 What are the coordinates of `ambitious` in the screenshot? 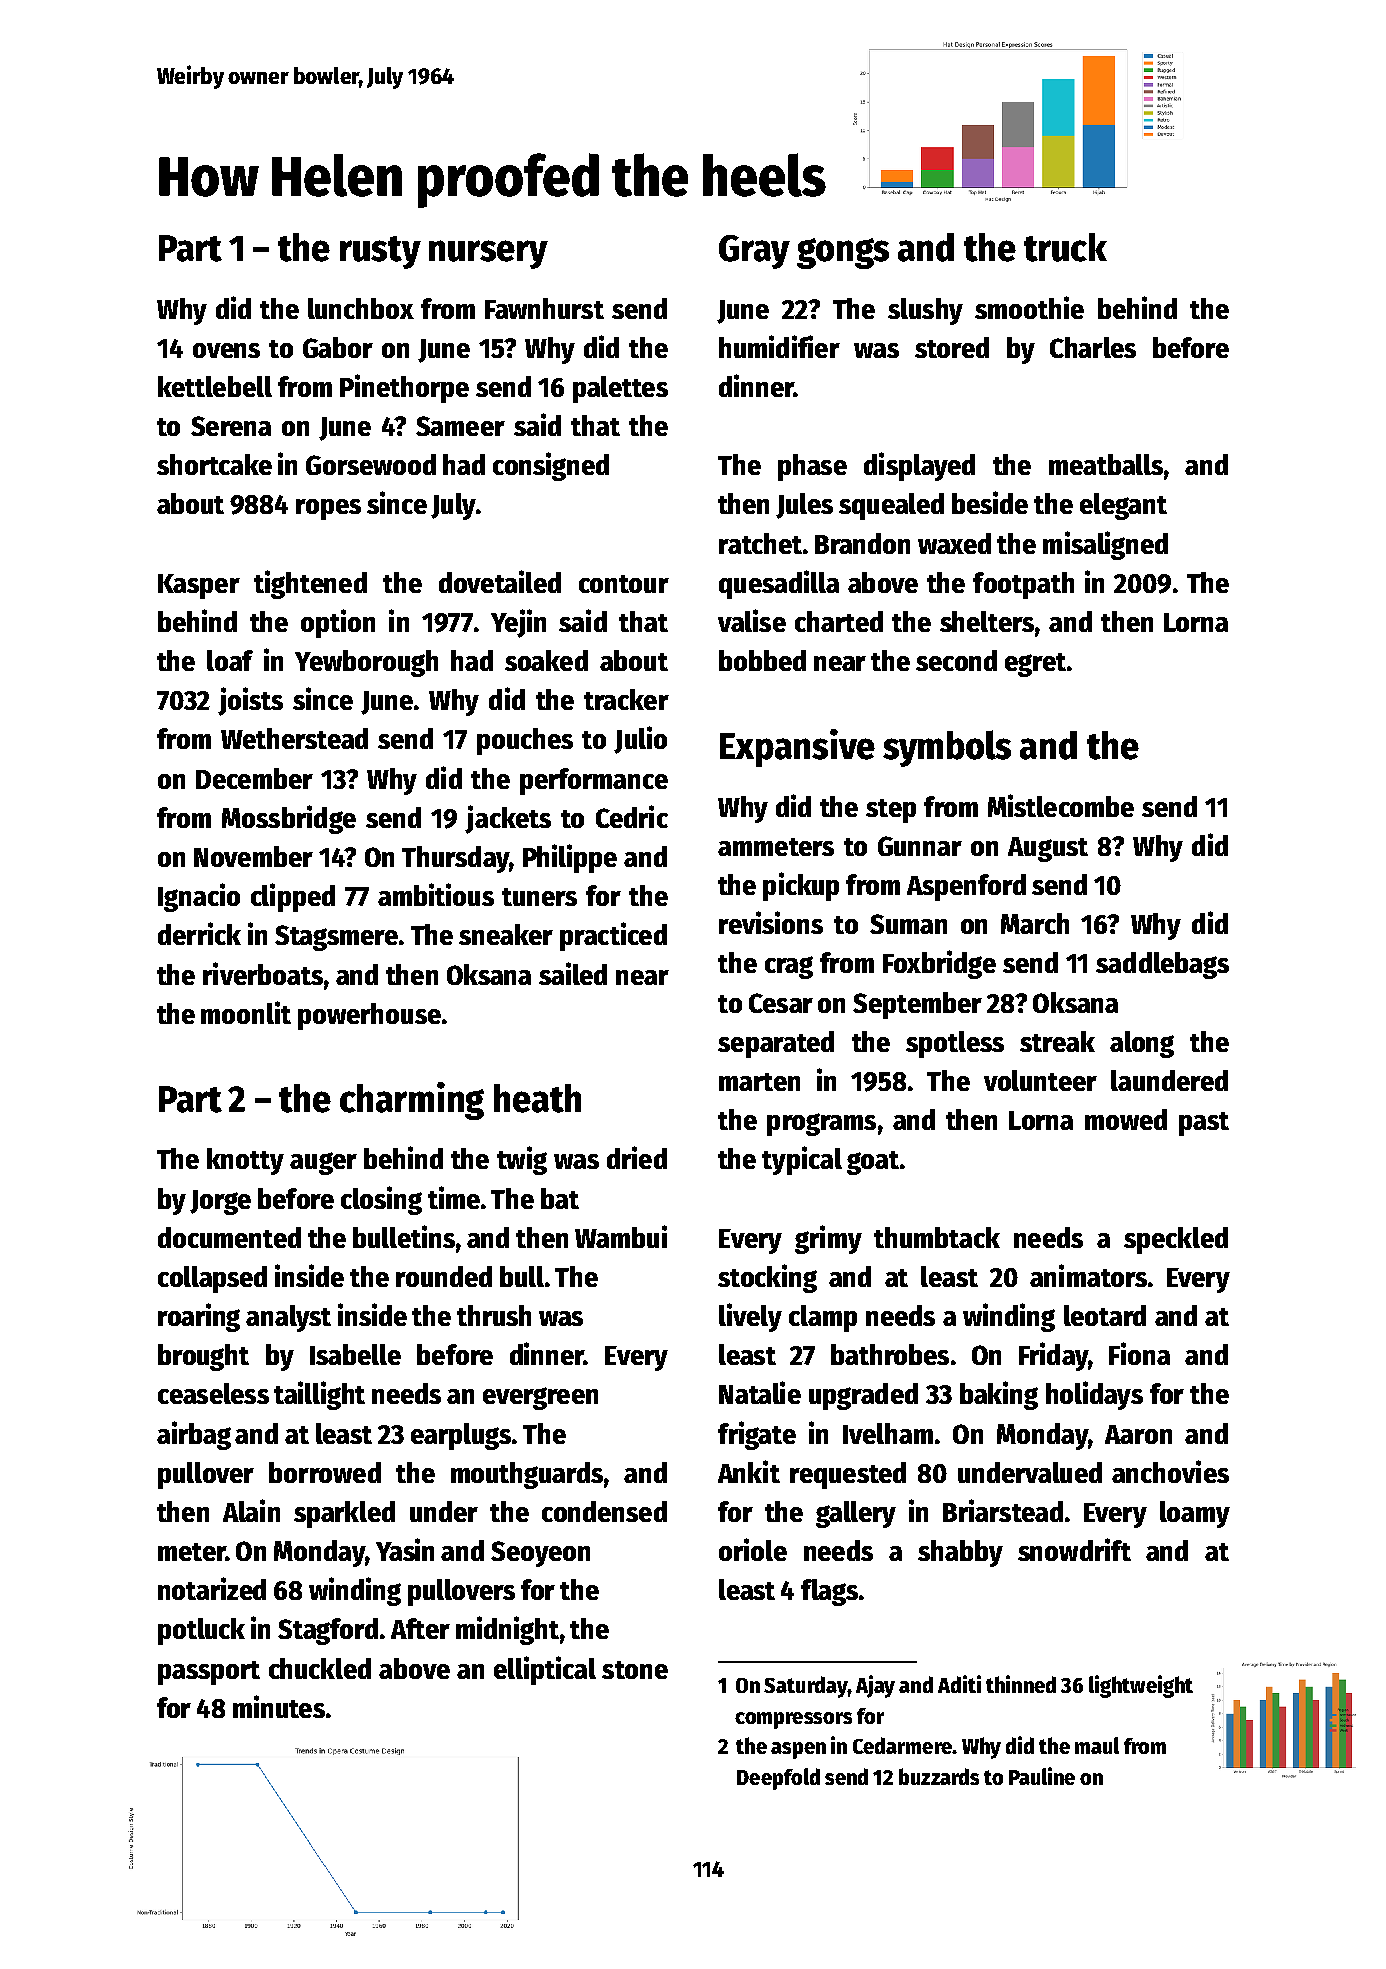 It's located at (436, 894).
